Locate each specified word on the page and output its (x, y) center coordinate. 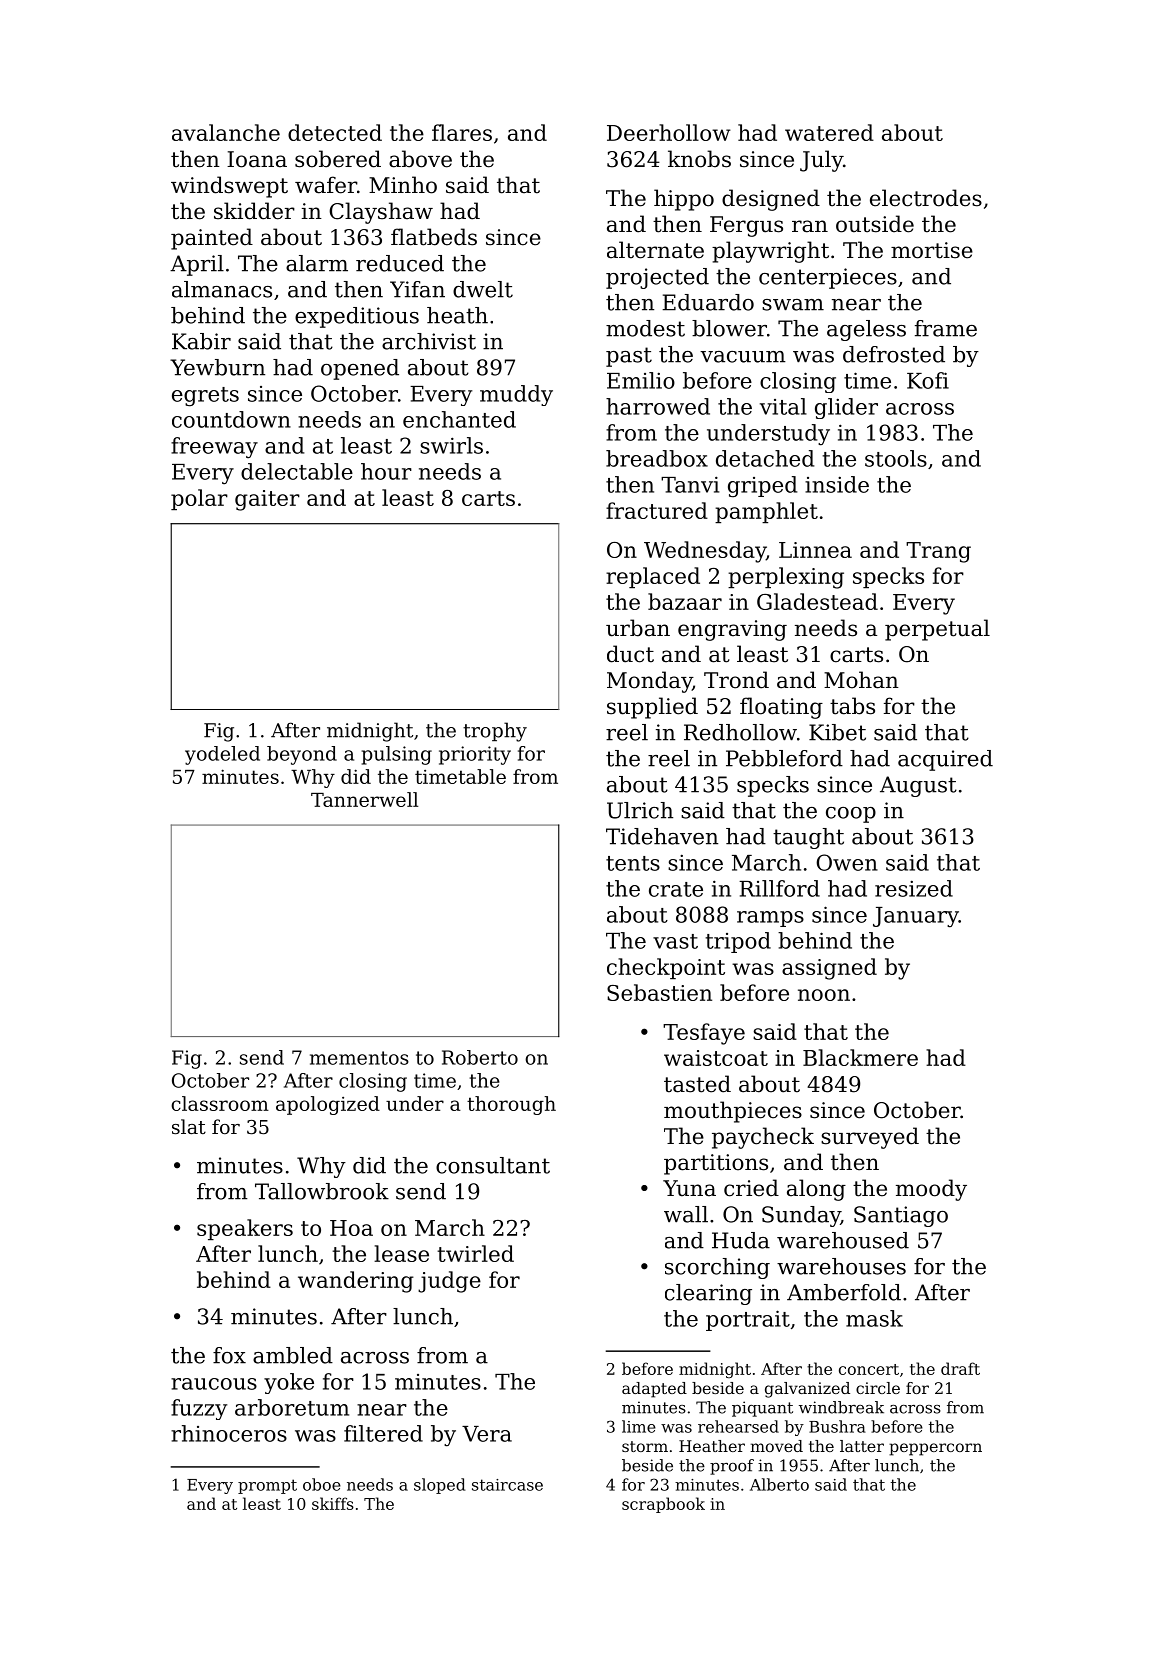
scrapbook (663, 1505)
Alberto (779, 1484)
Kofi (928, 380)
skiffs (333, 1503)
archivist (429, 341)
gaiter (267, 500)
